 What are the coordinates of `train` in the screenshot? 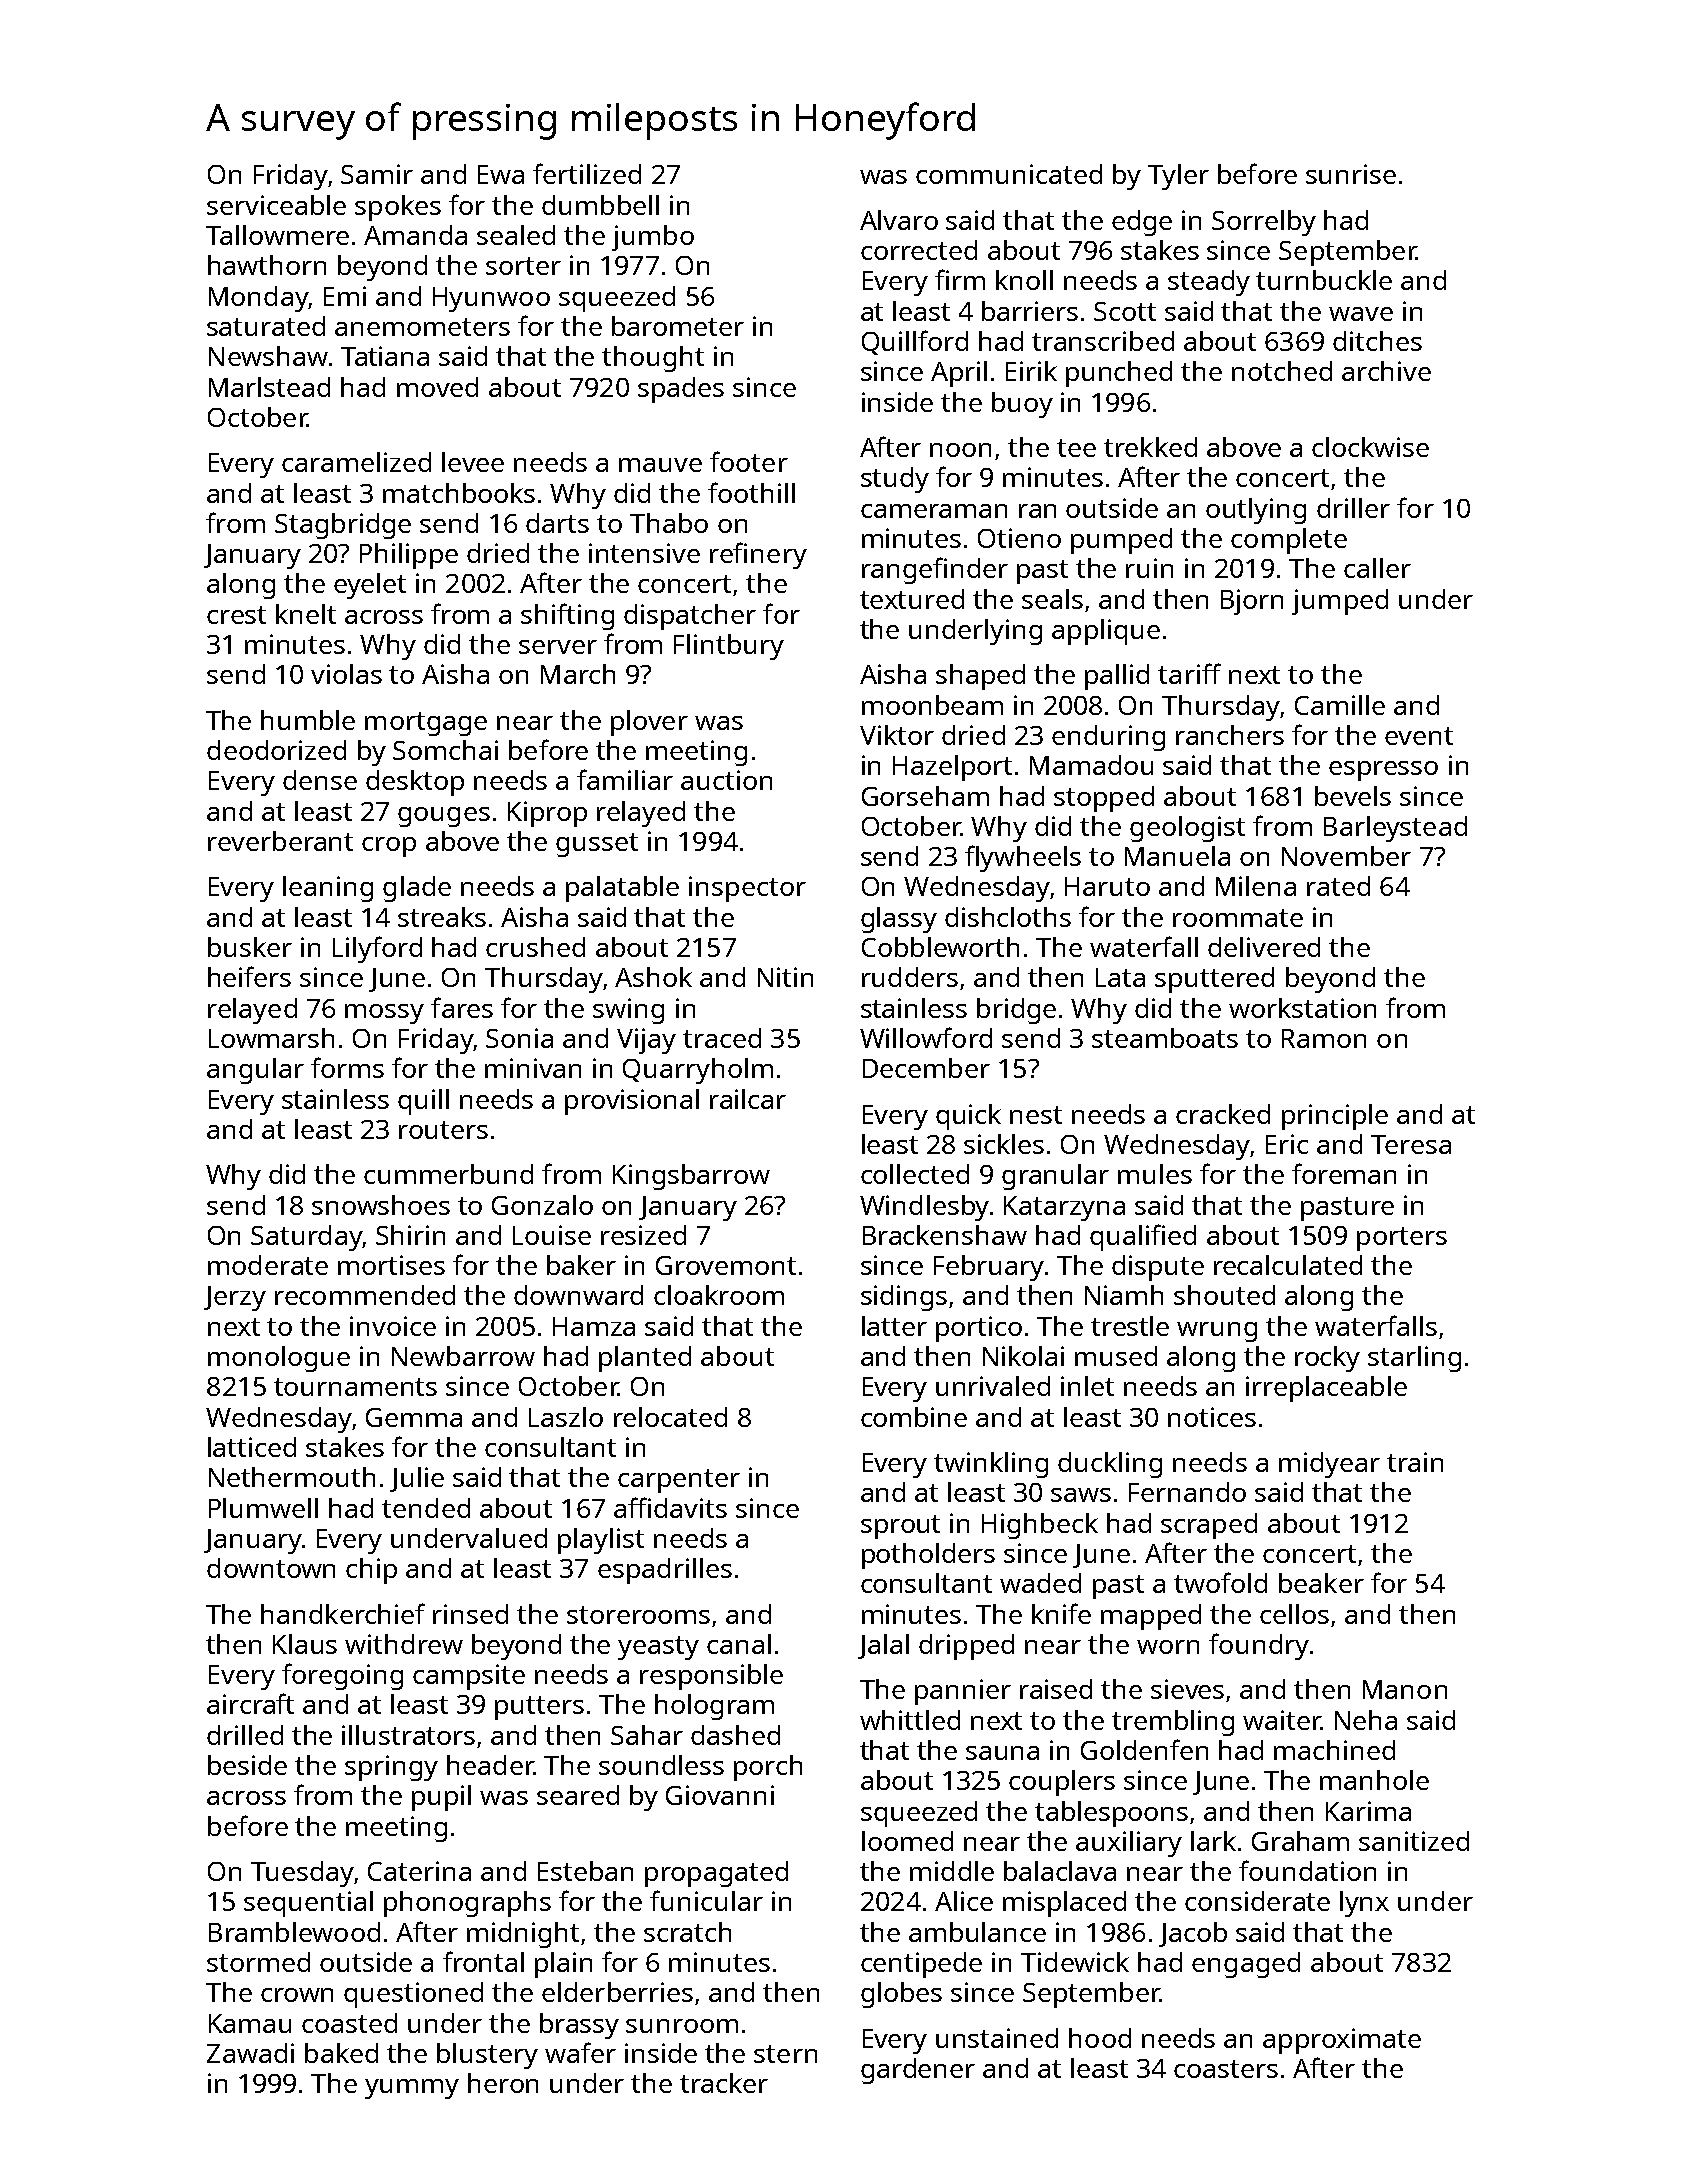 It's located at (1415, 1462).
